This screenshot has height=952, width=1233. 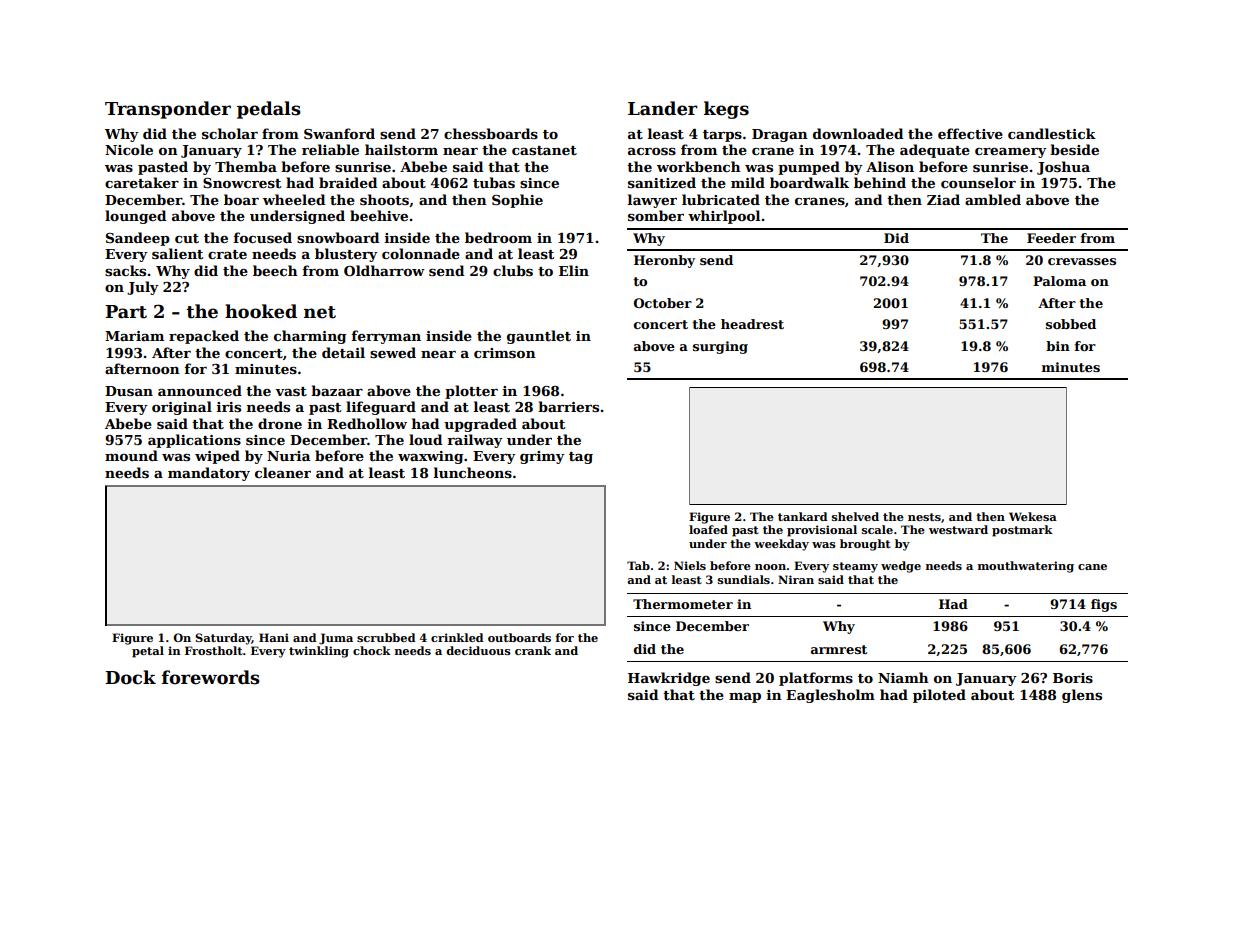 What do you see at coordinates (1052, 133) in the screenshot?
I see `candlestick` at bounding box center [1052, 133].
